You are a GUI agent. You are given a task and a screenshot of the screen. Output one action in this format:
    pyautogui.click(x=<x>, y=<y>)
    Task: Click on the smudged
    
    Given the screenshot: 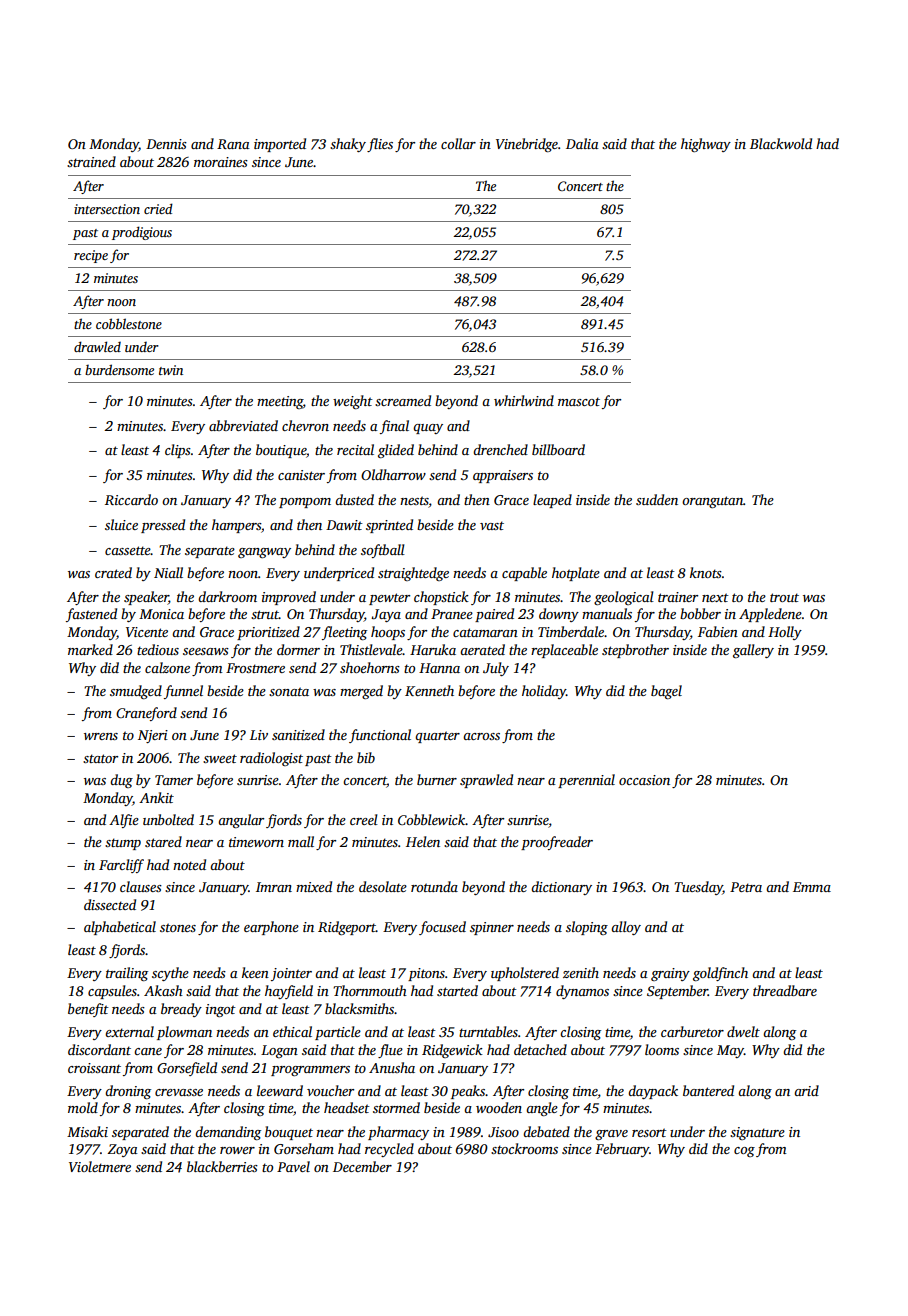 What is the action you would take?
    pyautogui.click(x=136, y=692)
